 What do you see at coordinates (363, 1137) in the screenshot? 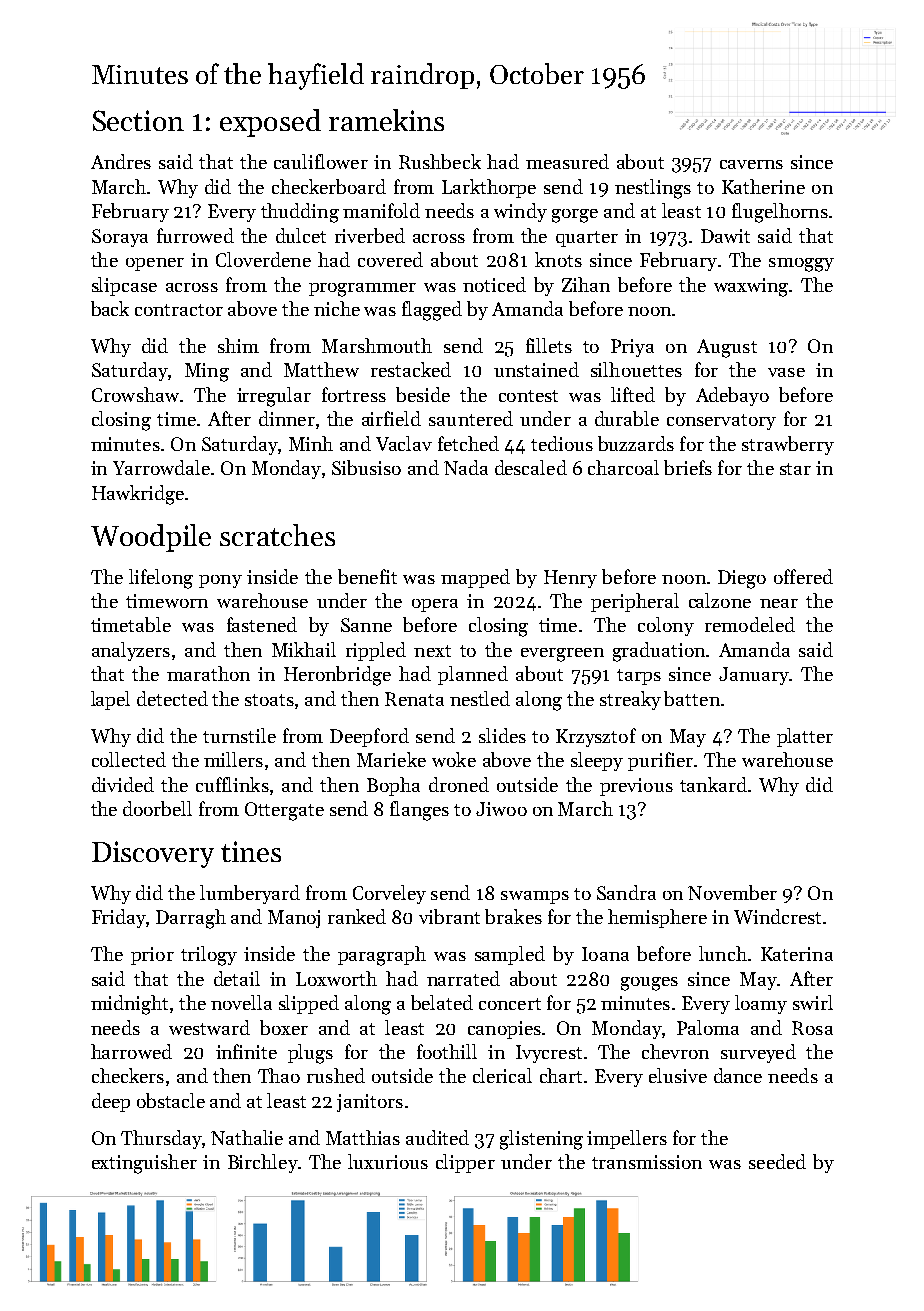
I see `Matthias` at bounding box center [363, 1137].
